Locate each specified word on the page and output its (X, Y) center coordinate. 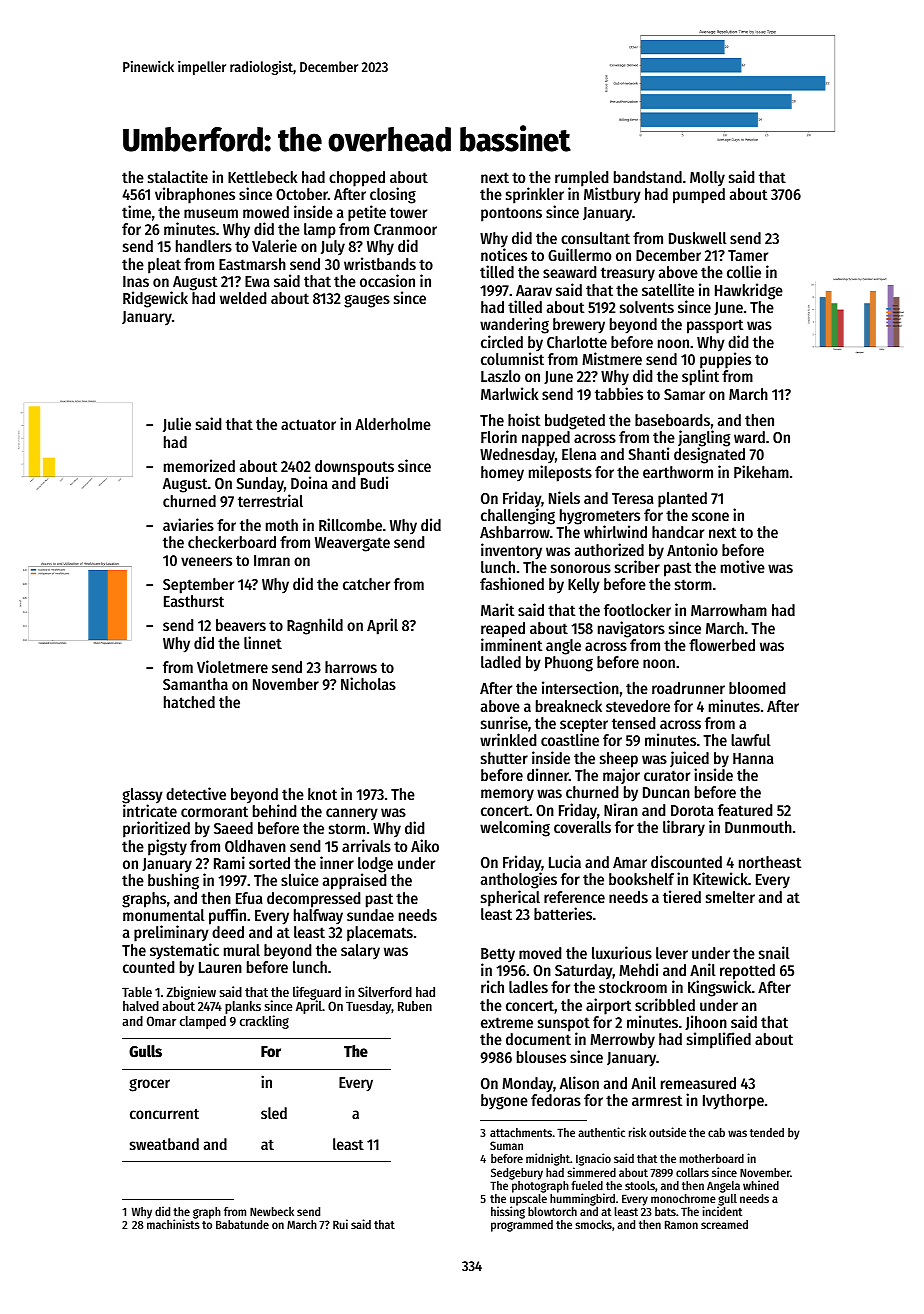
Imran (272, 560)
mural (242, 950)
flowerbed (722, 645)
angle (563, 647)
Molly (707, 179)
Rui (340, 1224)
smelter (730, 897)
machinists (173, 1224)
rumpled (581, 179)
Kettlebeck (262, 177)
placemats (380, 934)
